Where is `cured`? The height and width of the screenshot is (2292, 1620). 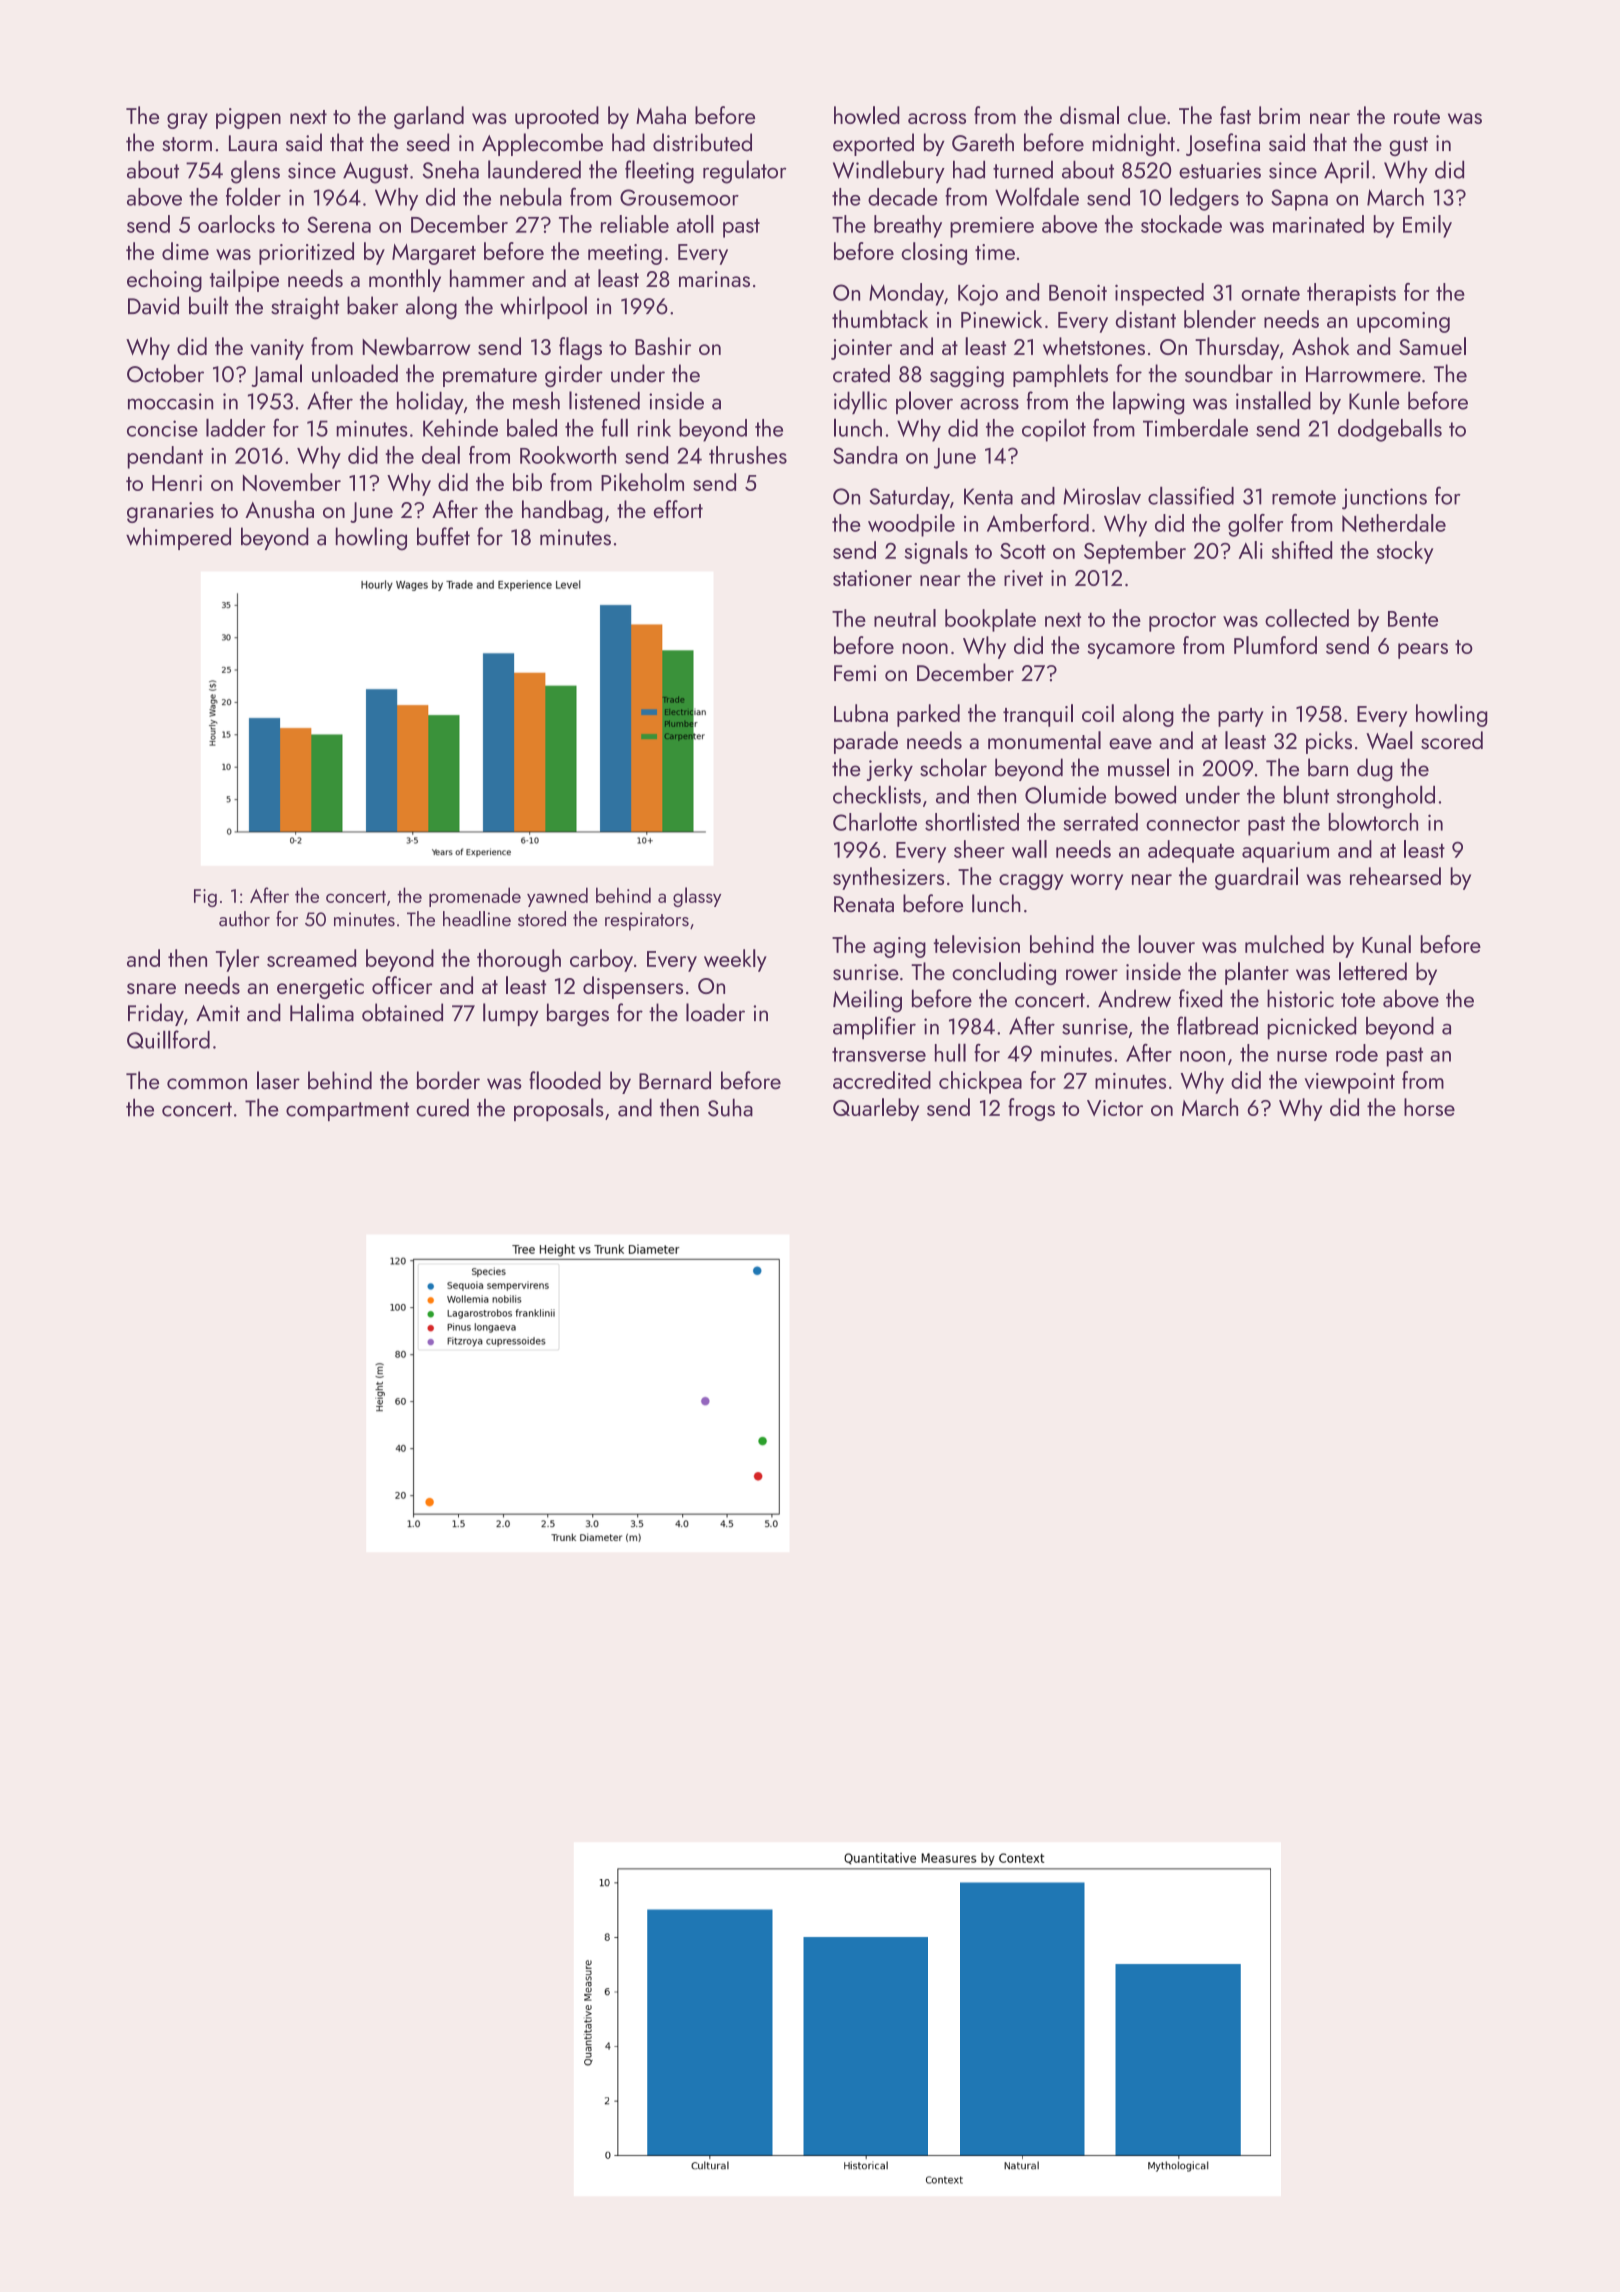 cured is located at coordinates (442, 1107).
